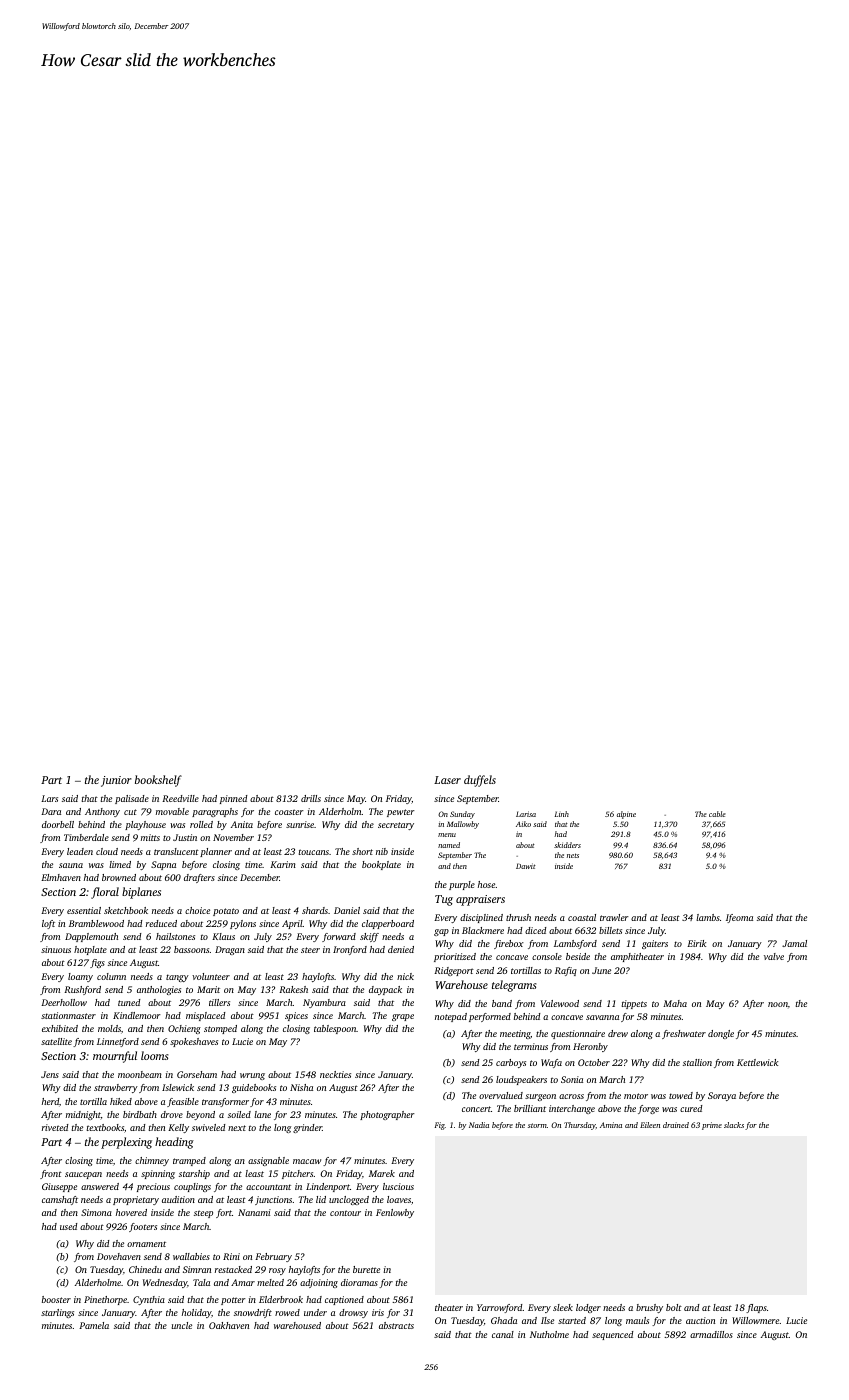 This screenshot has height=1400, width=849. I want to click on Kettlewick, so click(757, 1062).
